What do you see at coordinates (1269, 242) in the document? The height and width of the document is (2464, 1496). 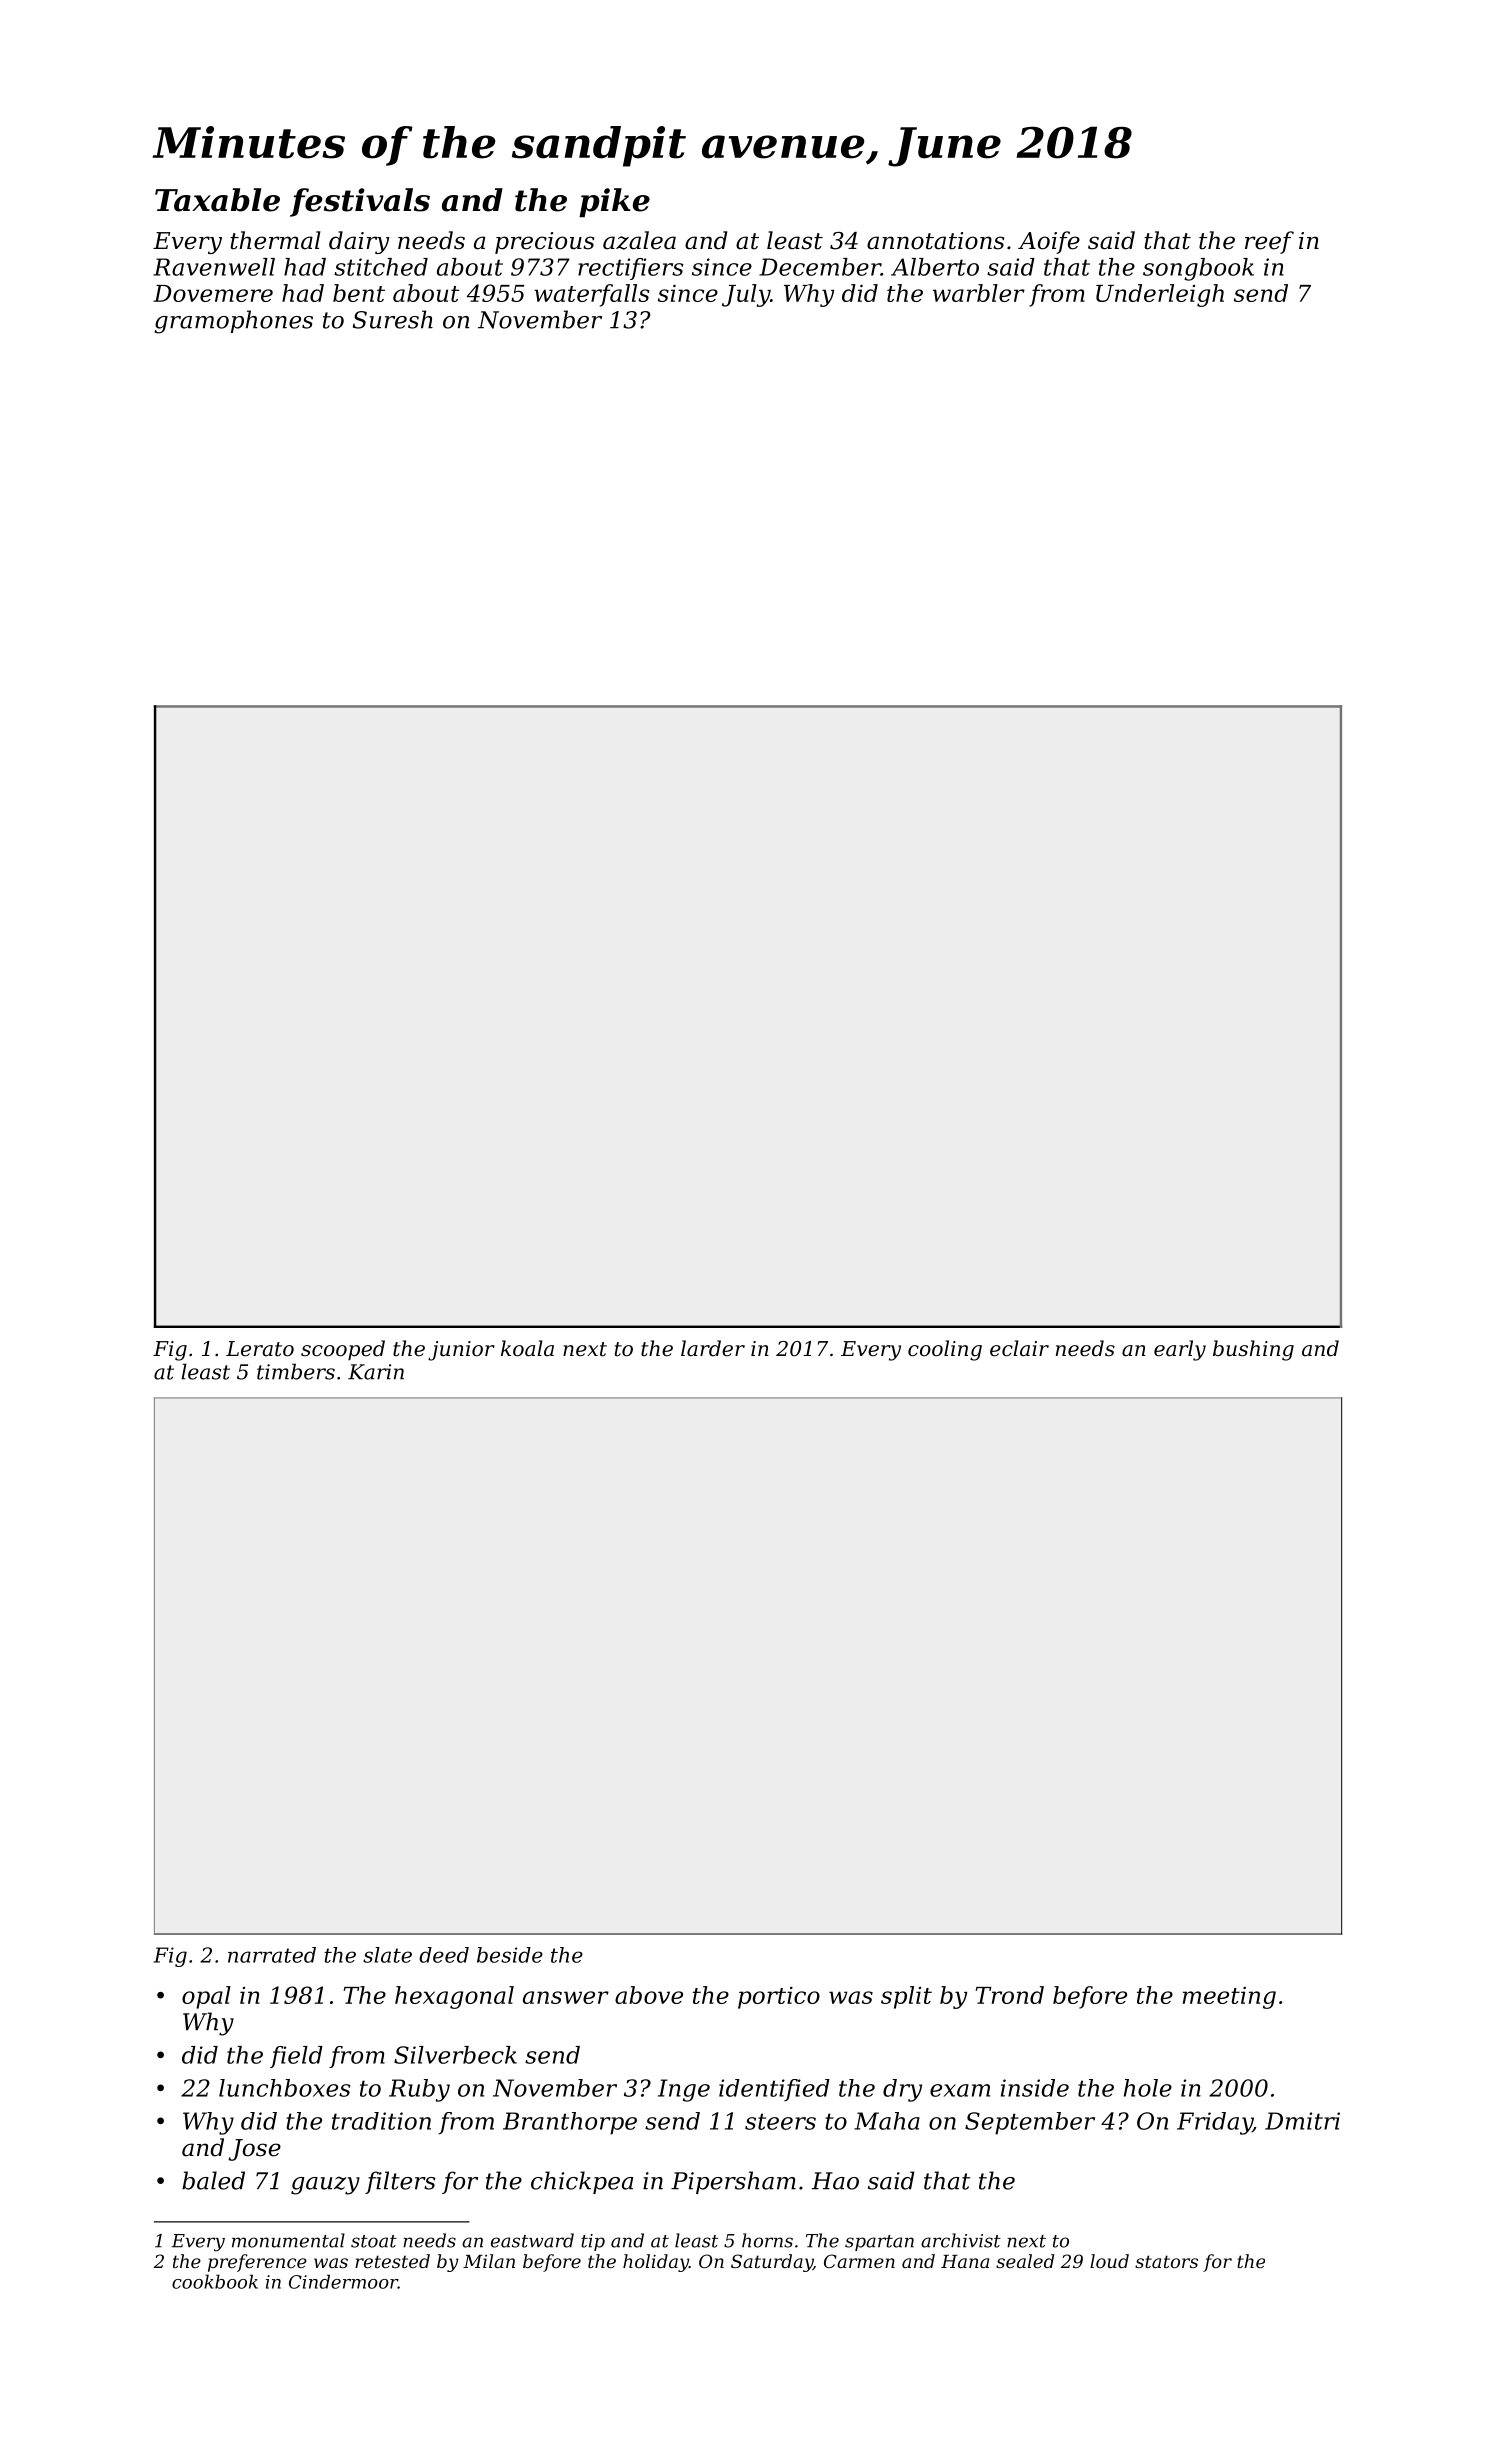 I see `reef` at bounding box center [1269, 242].
